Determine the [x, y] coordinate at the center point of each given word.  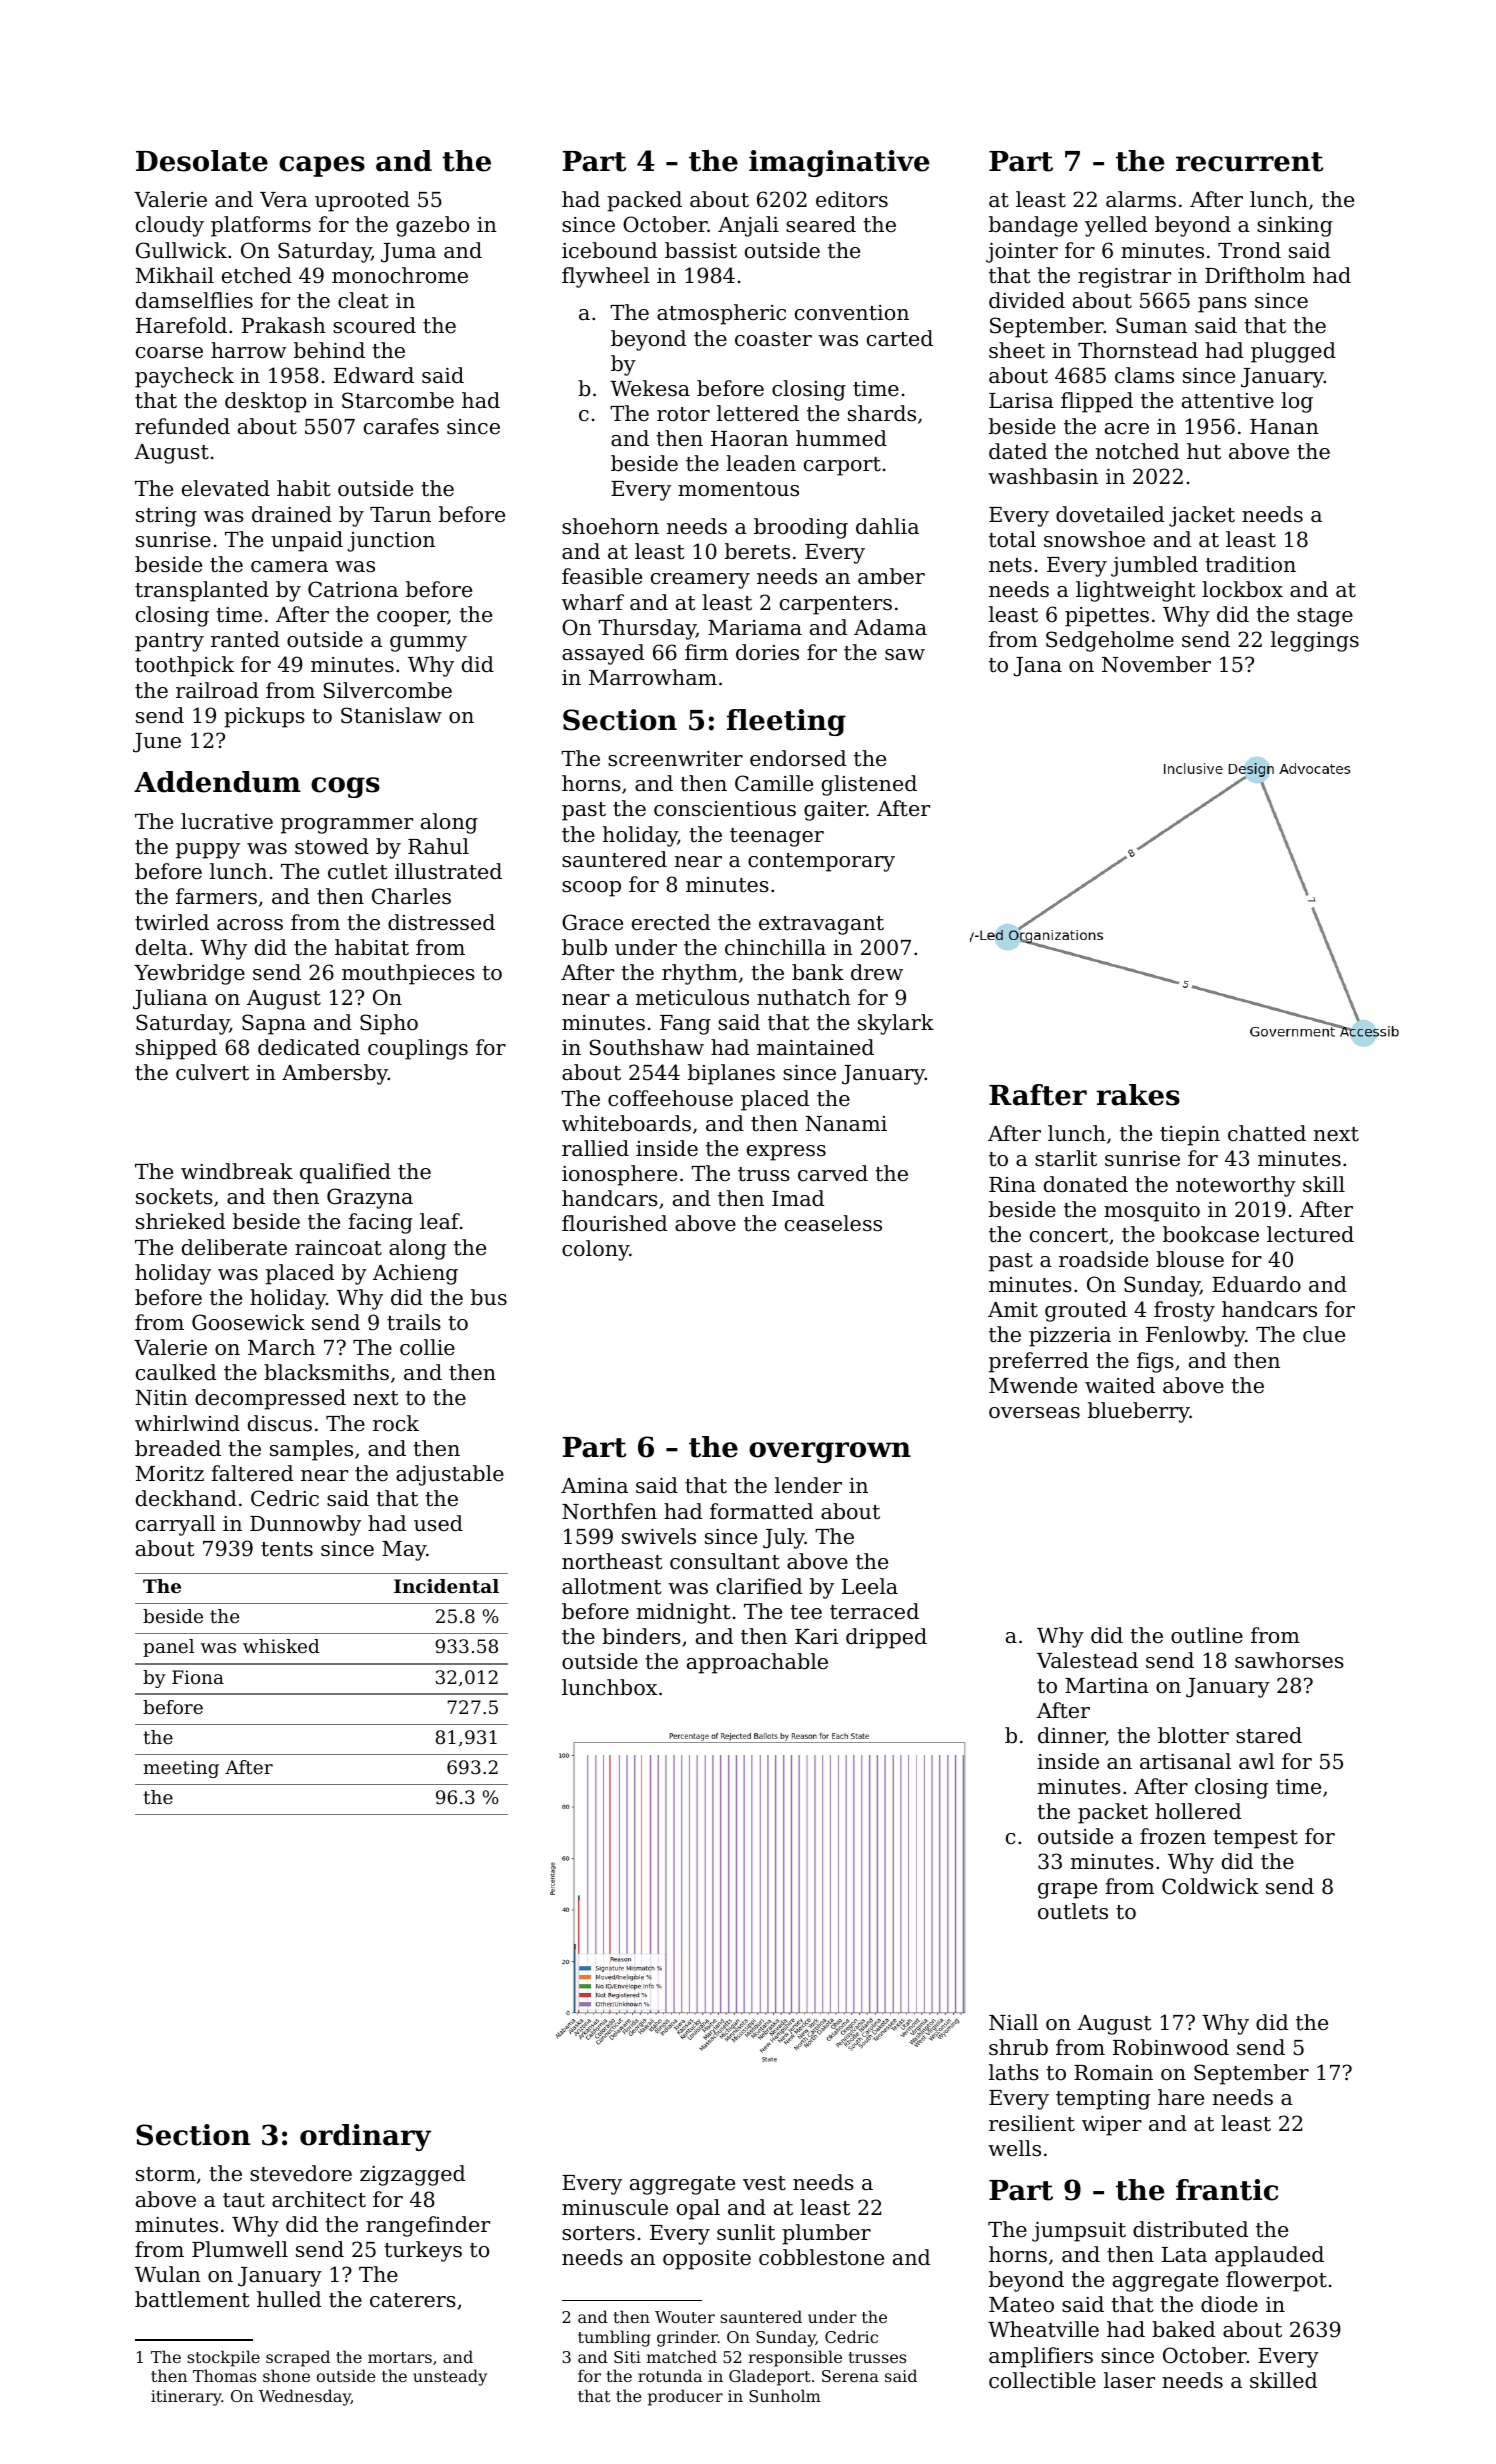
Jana [1037, 667]
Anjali [748, 226]
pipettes [1107, 617]
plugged [1293, 352]
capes [322, 166]
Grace [592, 922]
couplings [418, 1049]
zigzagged [412, 2175]
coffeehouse [670, 1098]
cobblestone [821, 2257]
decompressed [270, 1399]
